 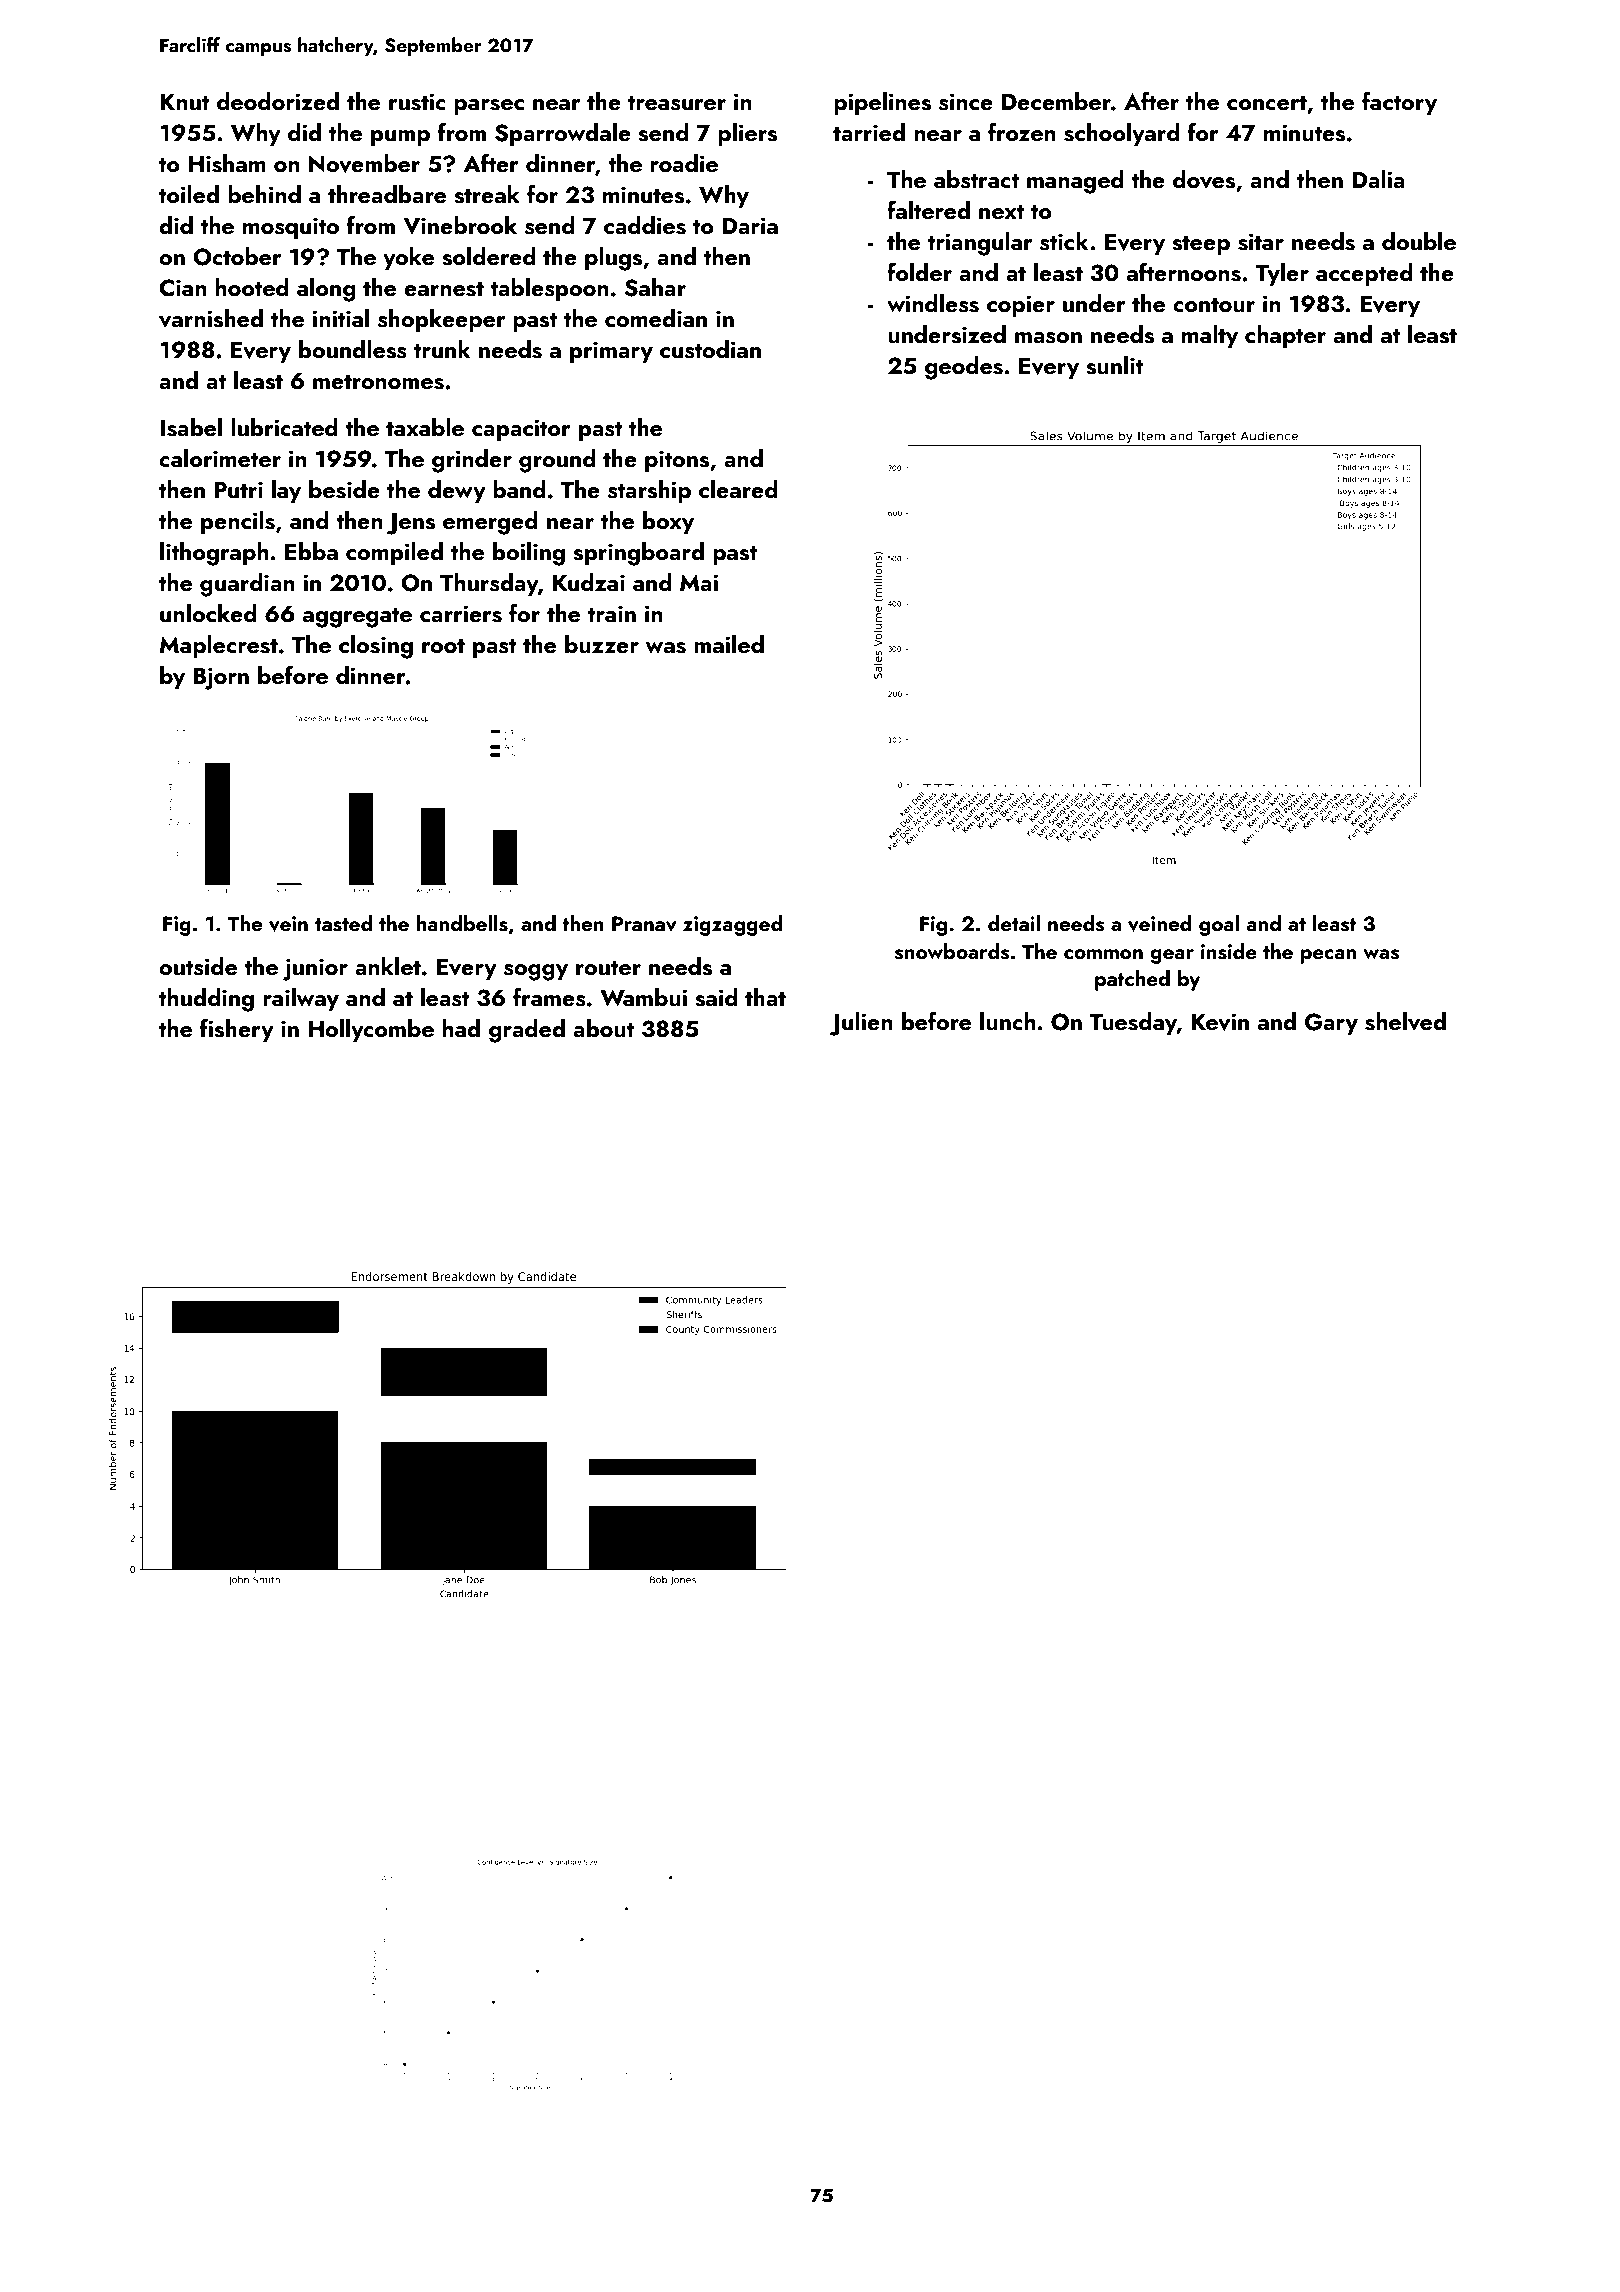 I want to click on chapter, so click(x=1285, y=336).
